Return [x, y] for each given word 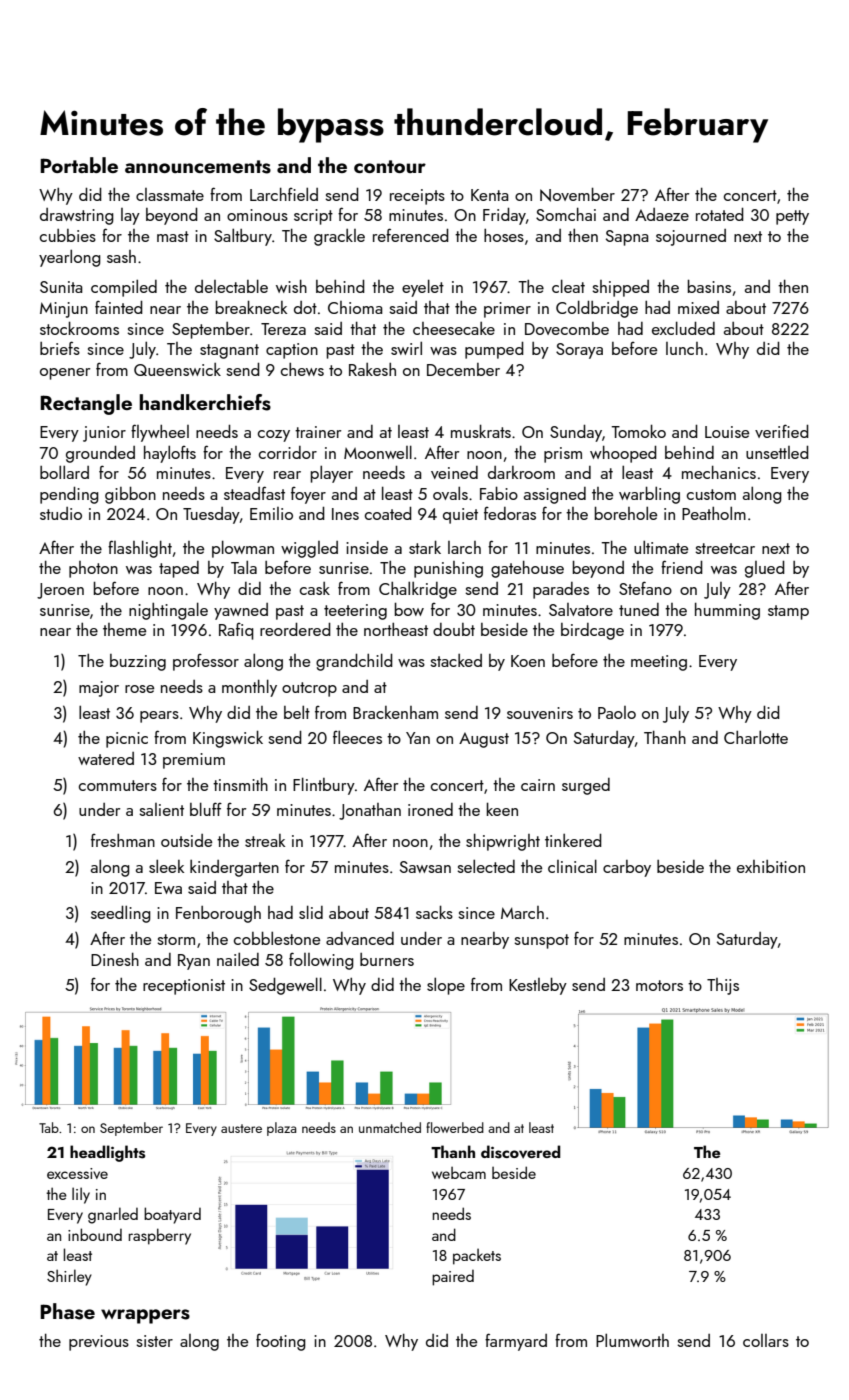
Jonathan [370, 811]
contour [390, 166]
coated [388, 513]
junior [104, 434]
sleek [166, 866]
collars [766, 1340]
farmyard [516, 1342]
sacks [434, 912]
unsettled [777, 452]
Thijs [723, 986]
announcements [198, 167]
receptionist [184, 987]
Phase [67, 1311]
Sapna [627, 238]
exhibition [771, 866]
